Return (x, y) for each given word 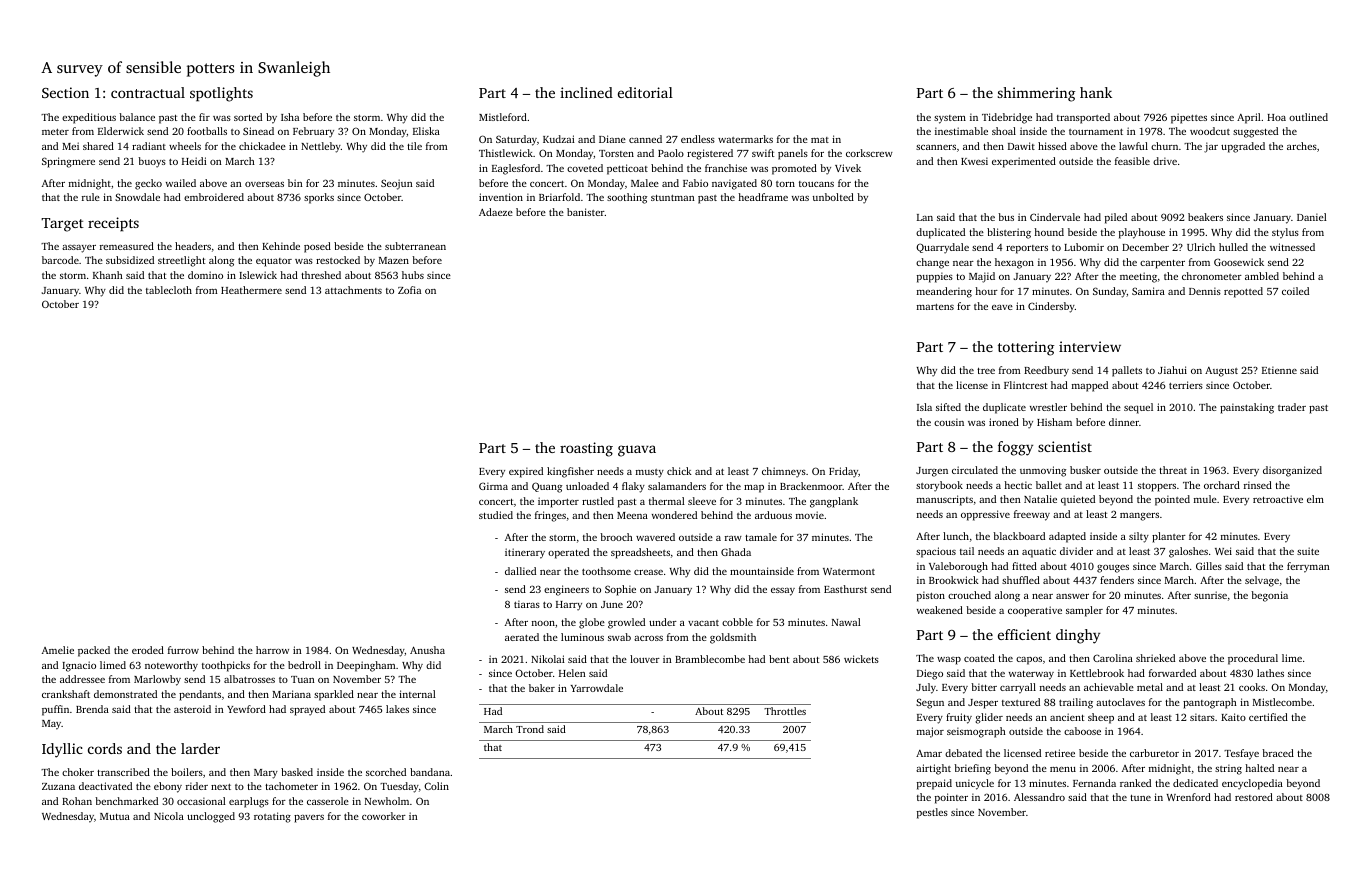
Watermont (849, 571)
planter (1169, 537)
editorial (645, 92)
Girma (493, 486)
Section (65, 92)
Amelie (58, 650)
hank (1096, 92)
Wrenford (1189, 797)
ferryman (1308, 567)
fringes (550, 516)
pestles (932, 813)
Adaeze (496, 212)
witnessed (1292, 247)
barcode (60, 260)
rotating (272, 817)
